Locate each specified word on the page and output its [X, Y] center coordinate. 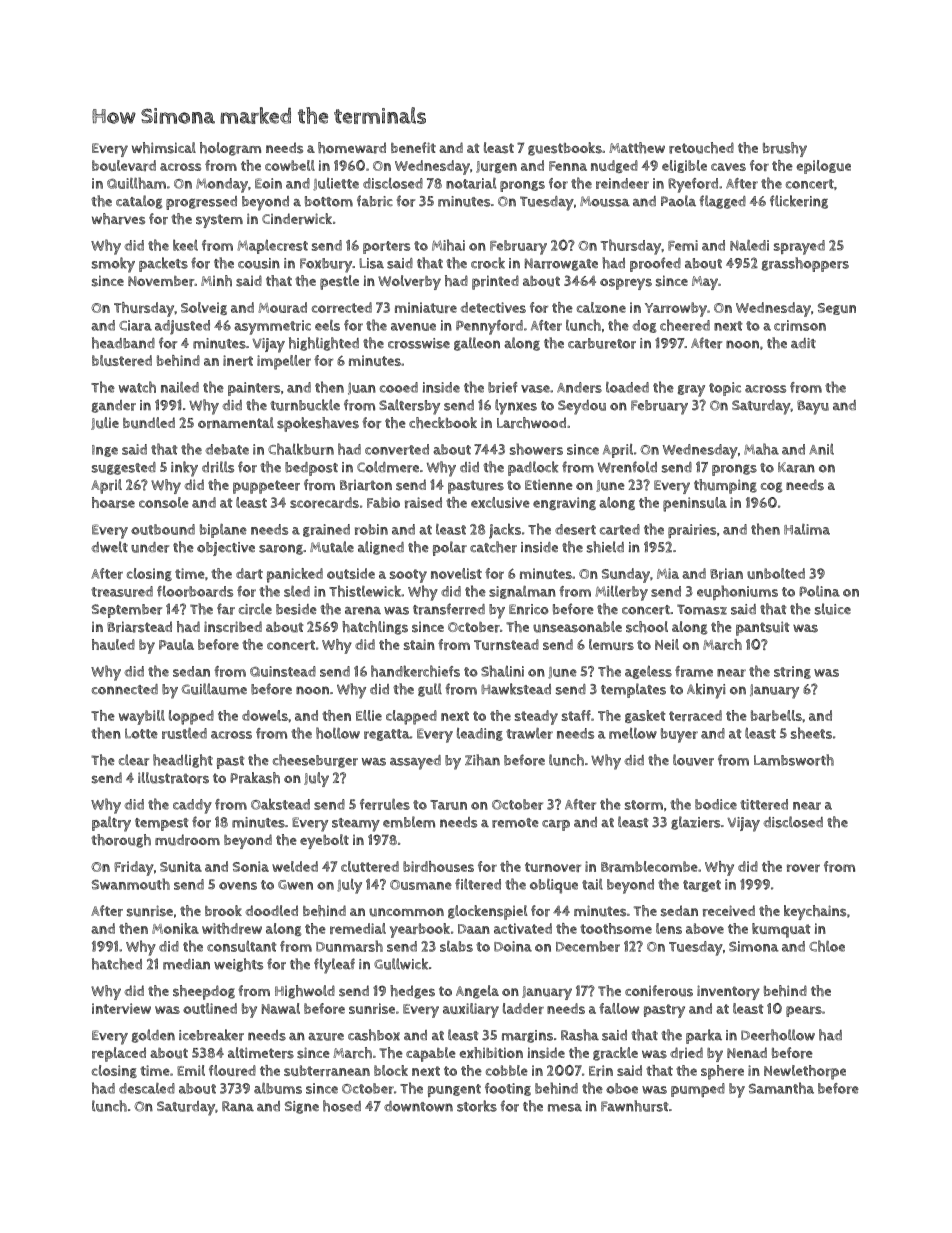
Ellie [369, 715]
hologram [230, 149]
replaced [119, 1054]
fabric [375, 201]
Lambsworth [794, 760]
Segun [837, 309]
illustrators [173, 778]
